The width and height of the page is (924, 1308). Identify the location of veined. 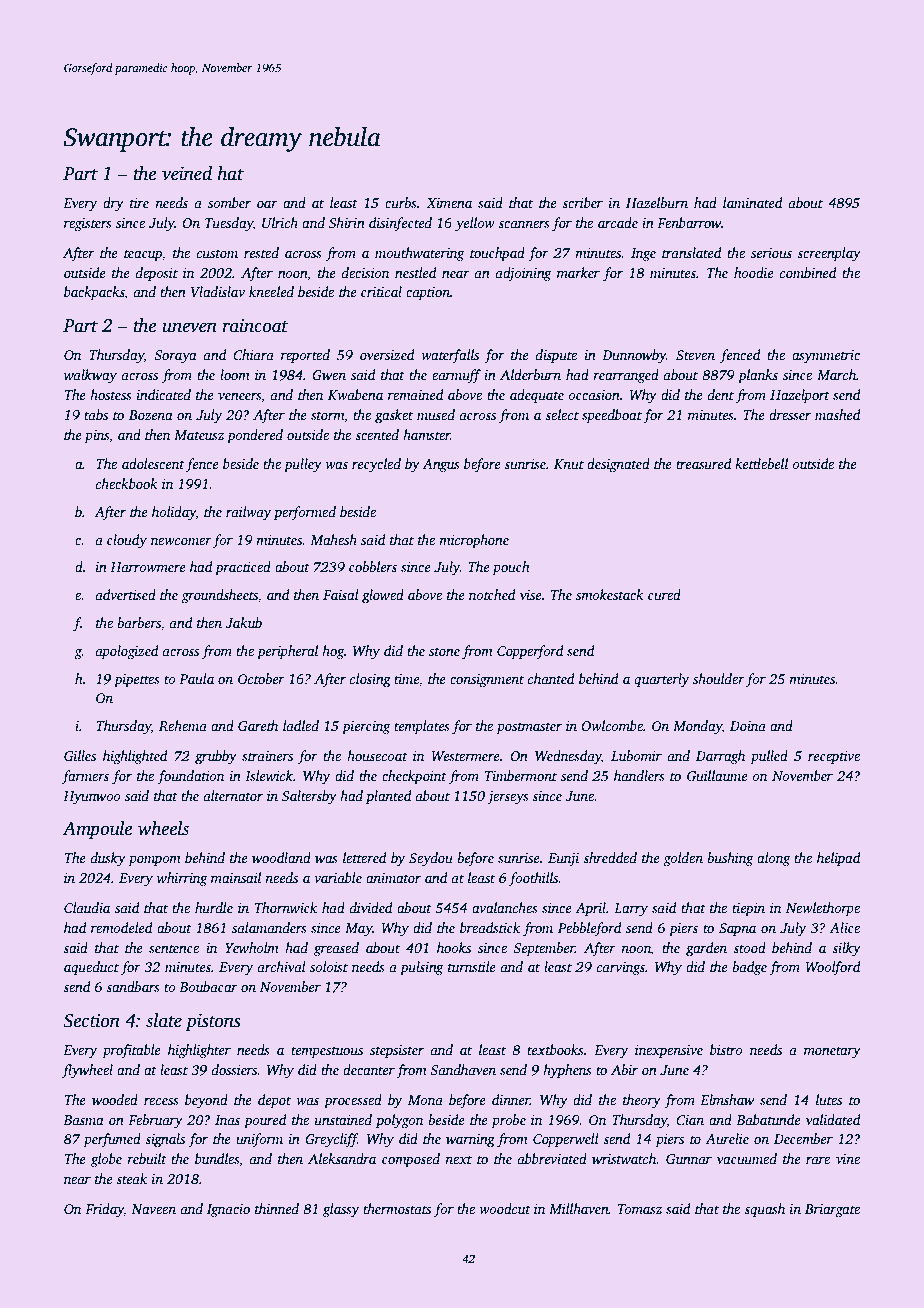
(187, 173).
